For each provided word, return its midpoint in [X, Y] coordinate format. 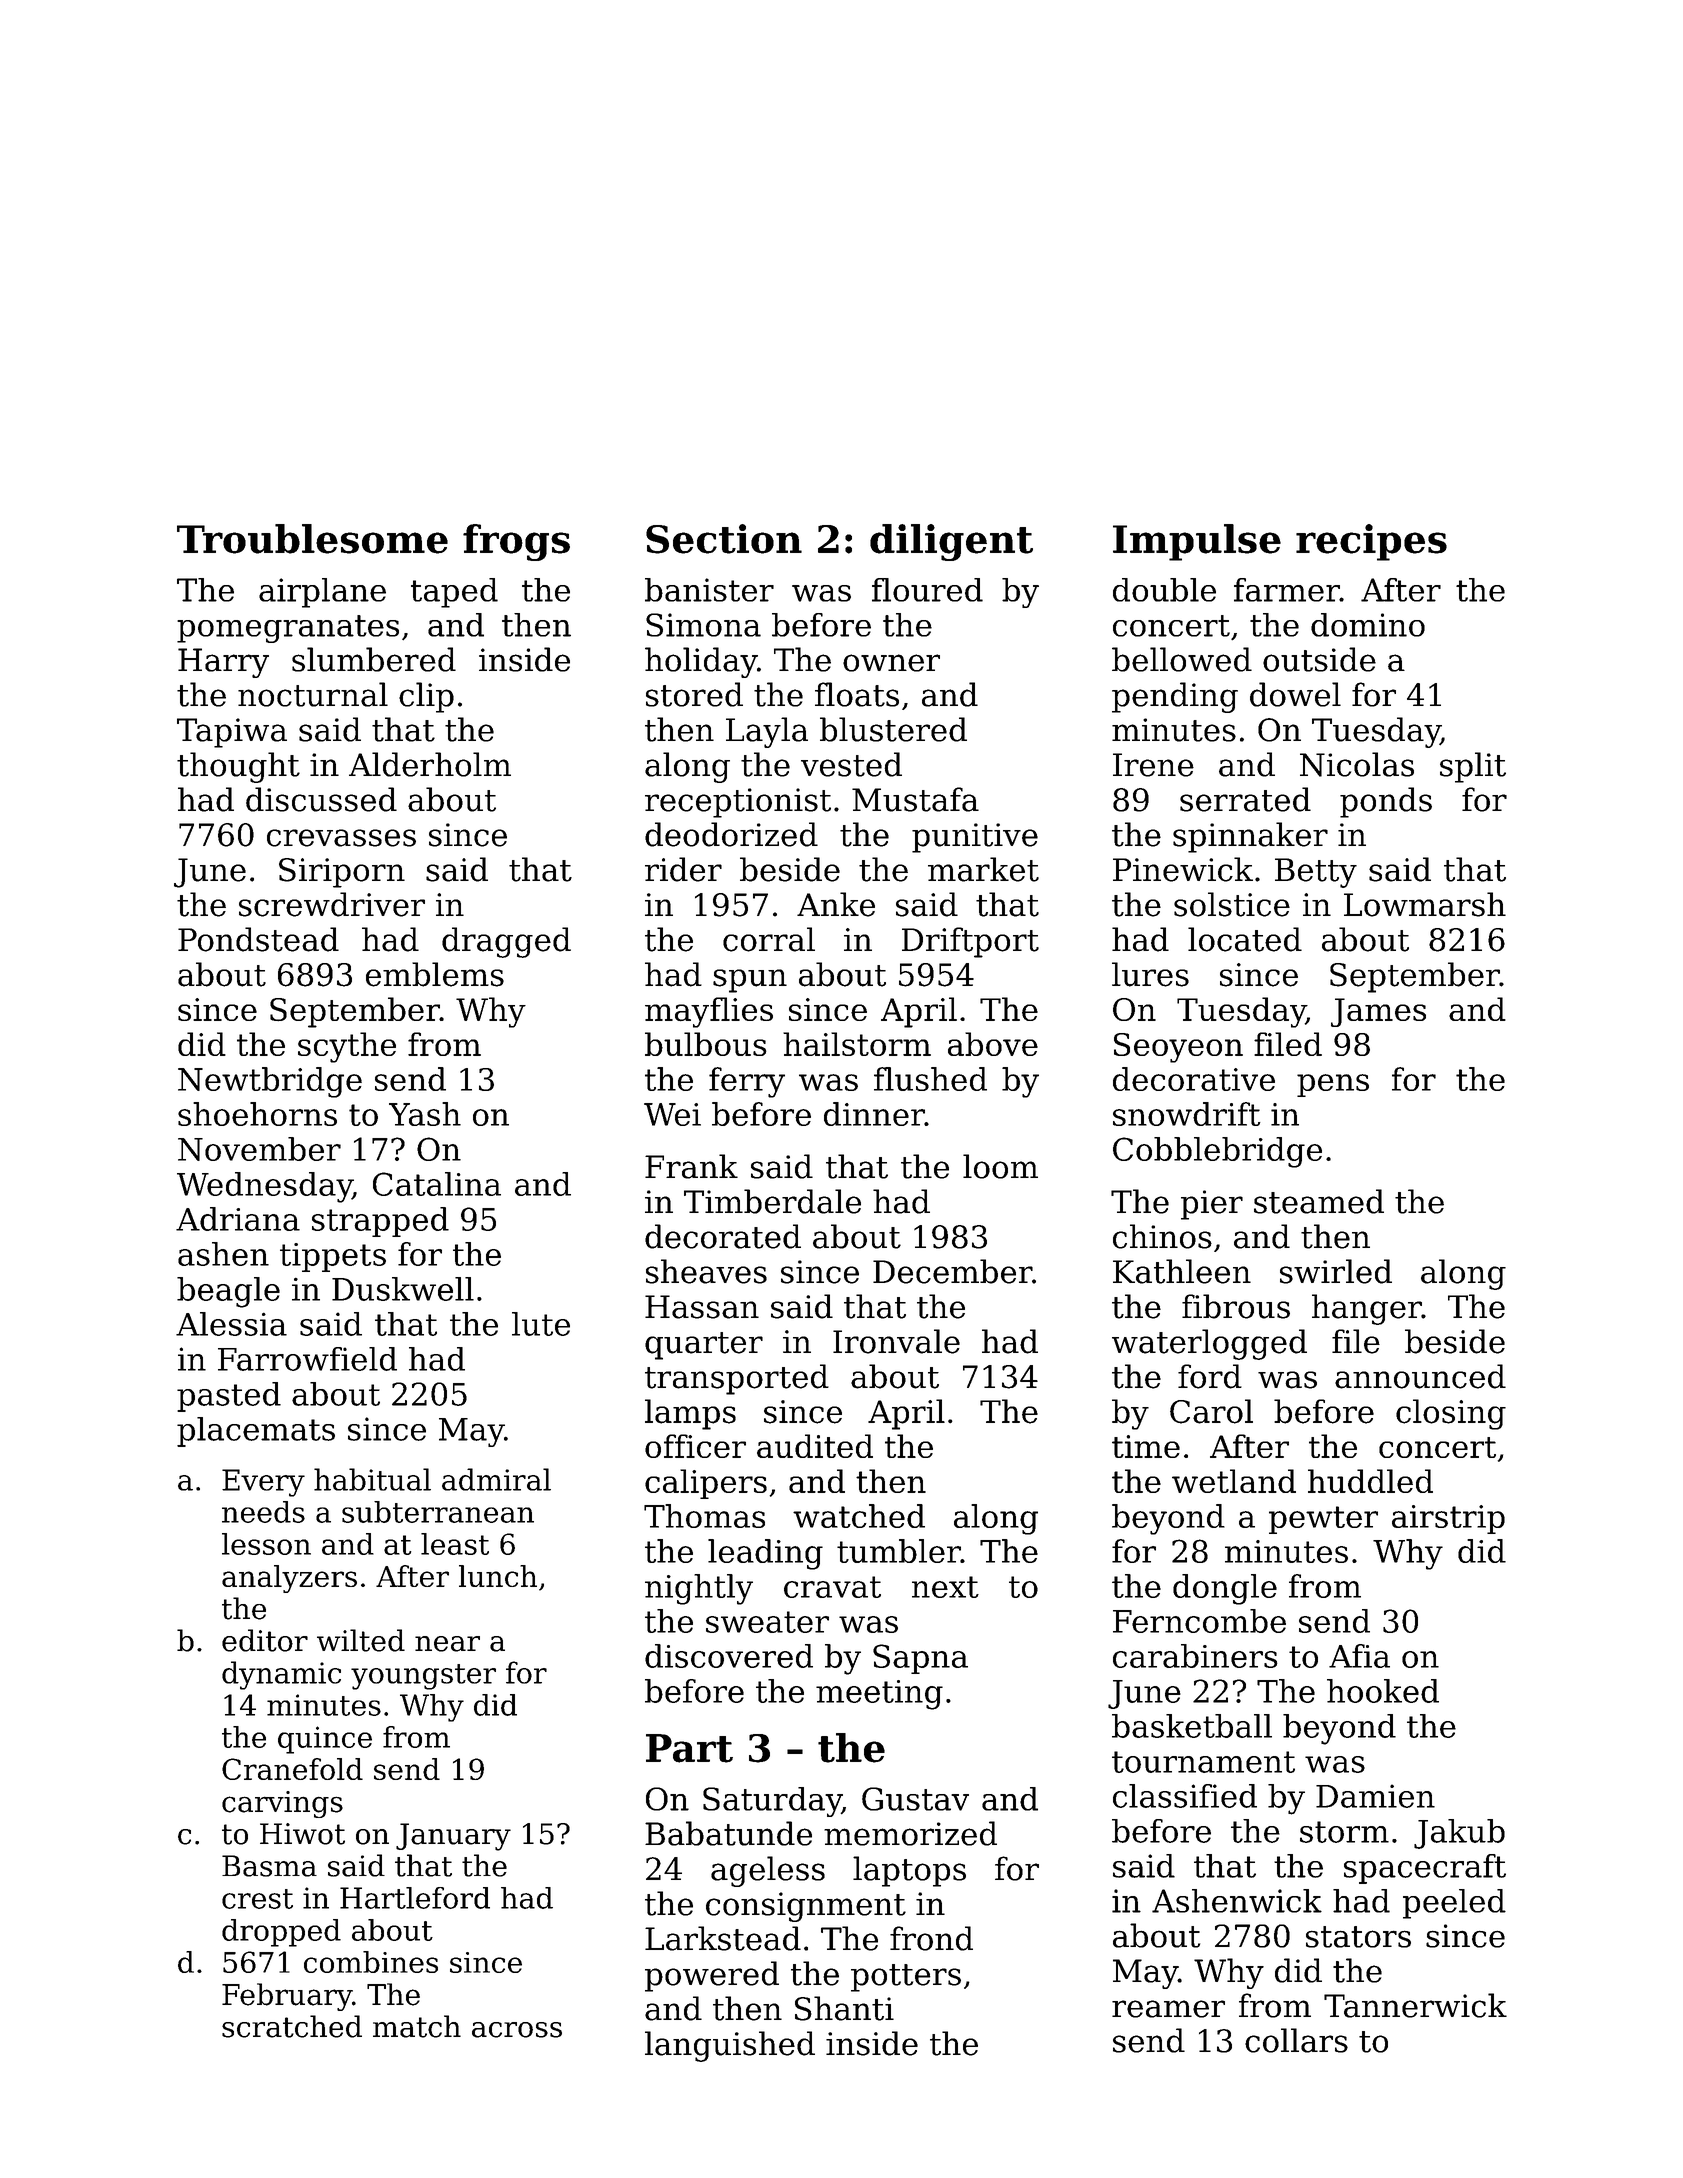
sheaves [706, 1271]
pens [1333, 1085]
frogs [516, 542]
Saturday [772, 1802]
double [1164, 590]
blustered [893, 729]
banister [709, 590]
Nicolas [1357, 764]
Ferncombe [1199, 1621]
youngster [423, 1677]
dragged [506, 942]
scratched [292, 2026]
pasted [229, 1397]
